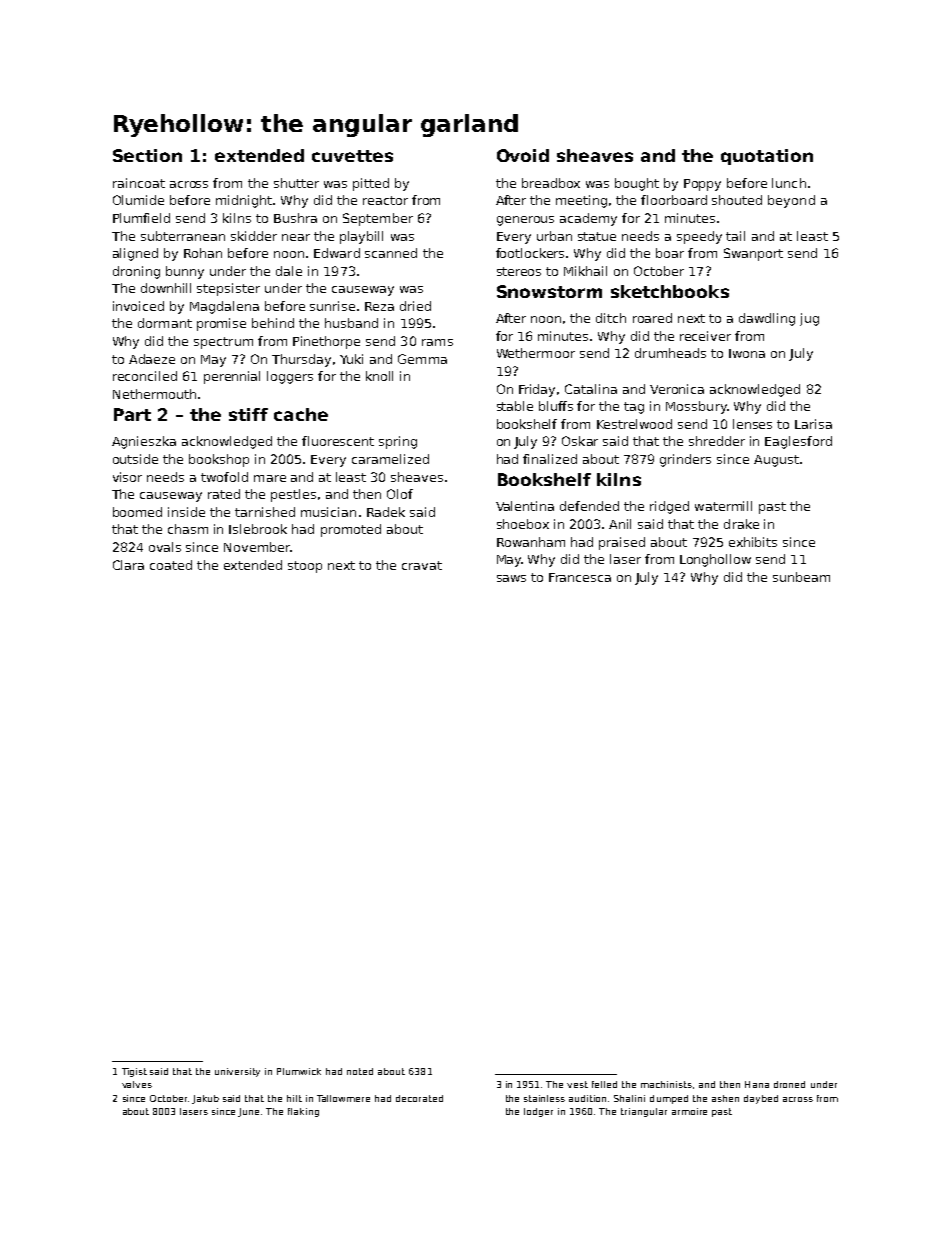  I want to click on Section, so click(147, 155).
